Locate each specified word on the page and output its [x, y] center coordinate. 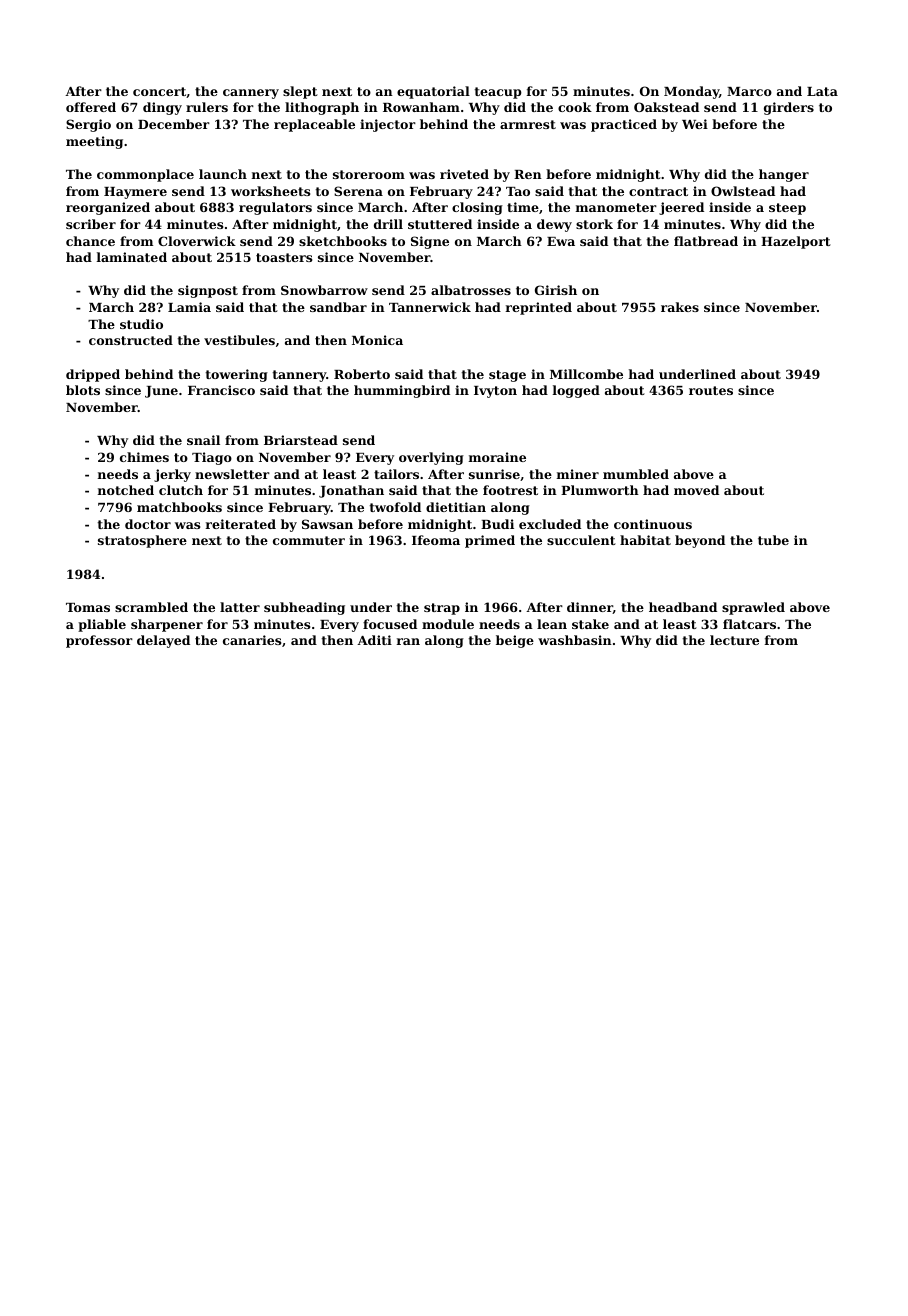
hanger [784, 175]
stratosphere [142, 541]
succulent [581, 540]
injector [388, 125]
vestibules [239, 340]
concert [159, 91]
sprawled [753, 608]
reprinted [539, 308]
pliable [102, 625]
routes [711, 390]
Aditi [374, 640]
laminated [132, 257]
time [523, 207]
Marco [749, 91]
